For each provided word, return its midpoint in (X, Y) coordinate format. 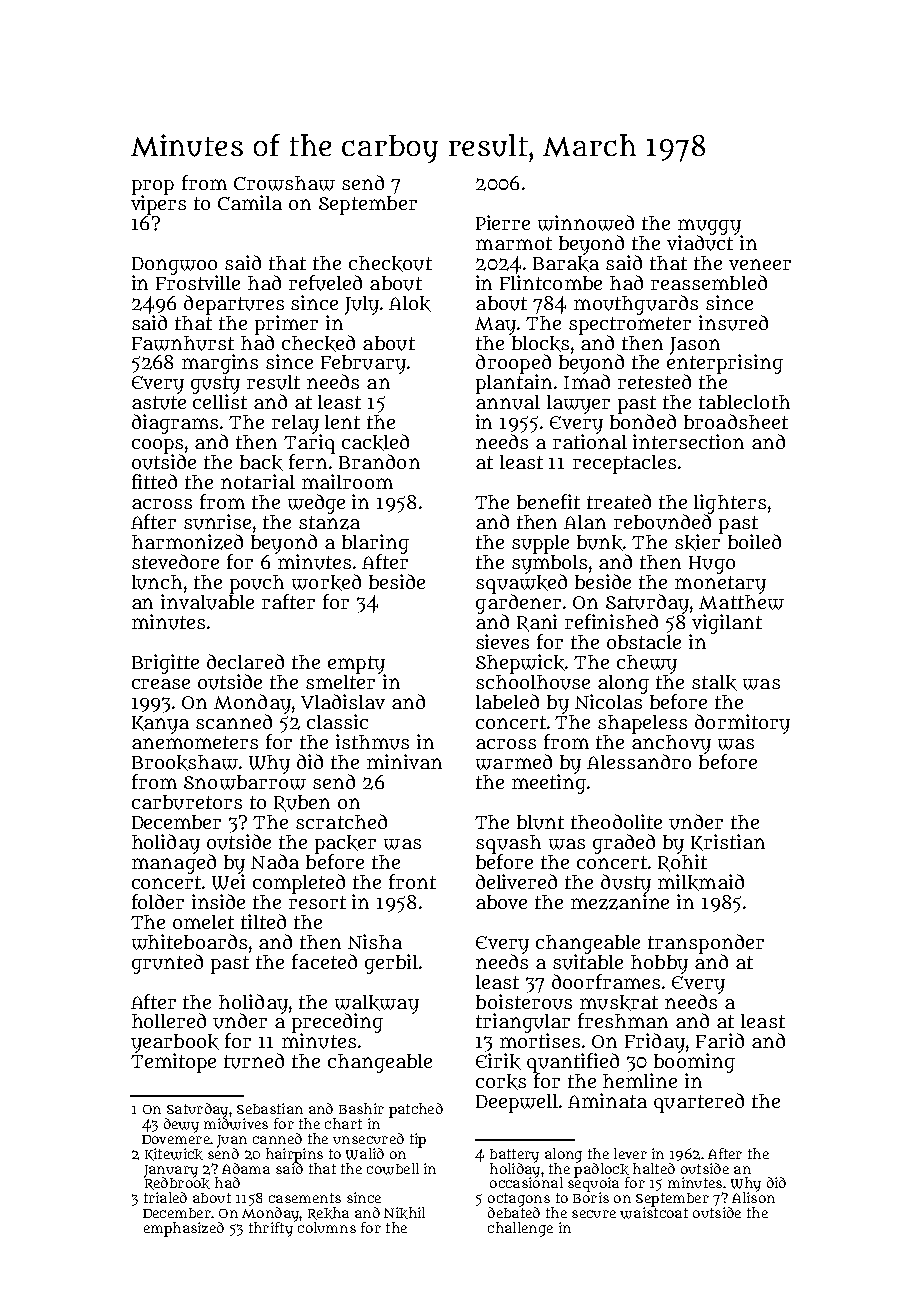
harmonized (187, 542)
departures (234, 304)
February (363, 364)
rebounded (662, 522)
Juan (232, 1141)
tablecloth (744, 402)
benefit (548, 501)
